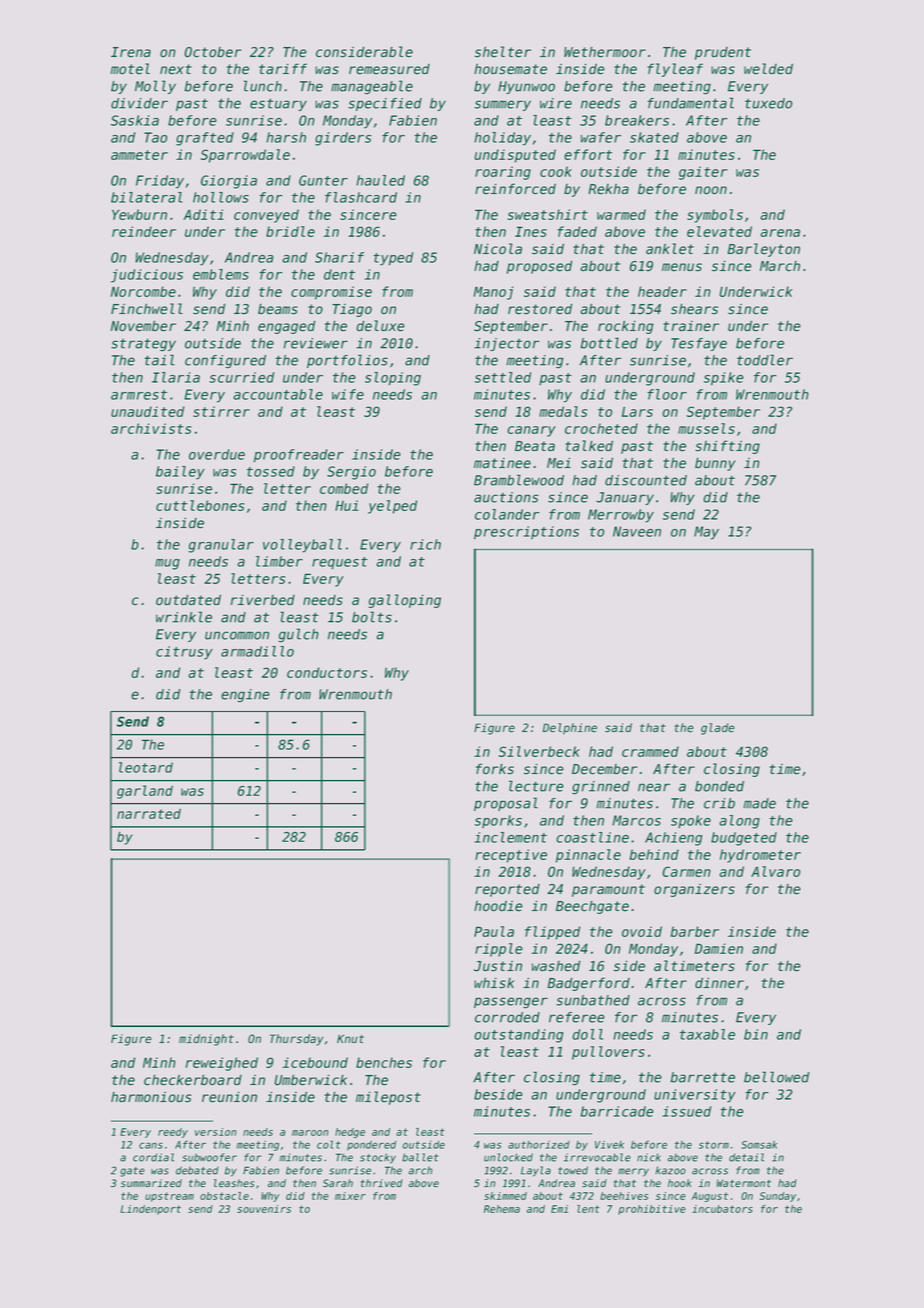 The height and width of the screenshot is (1308, 924). What do you see at coordinates (718, 729) in the screenshot?
I see `glade` at bounding box center [718, 729].
